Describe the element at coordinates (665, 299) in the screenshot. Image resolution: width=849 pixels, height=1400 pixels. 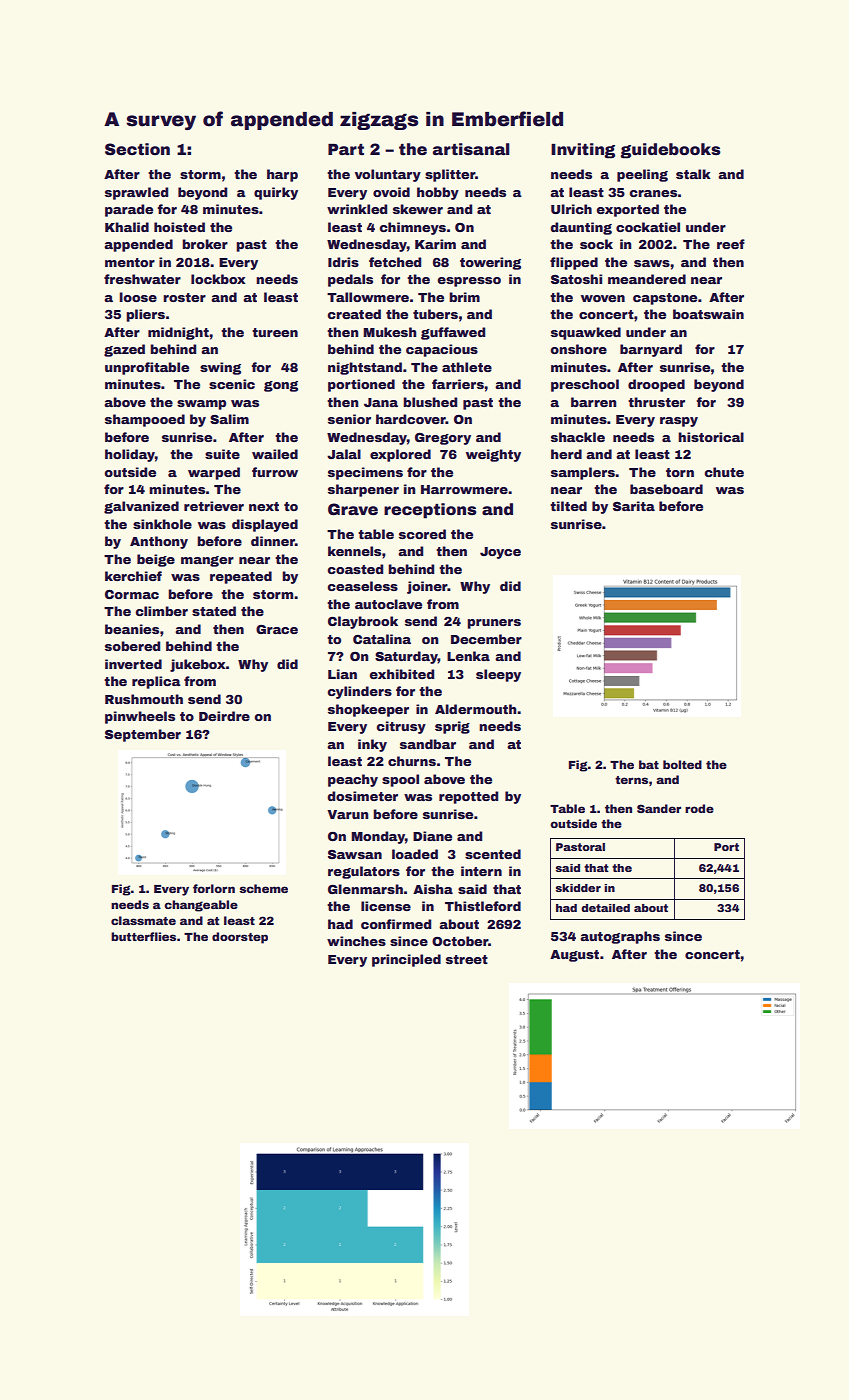
I see `capstone` at that location.
